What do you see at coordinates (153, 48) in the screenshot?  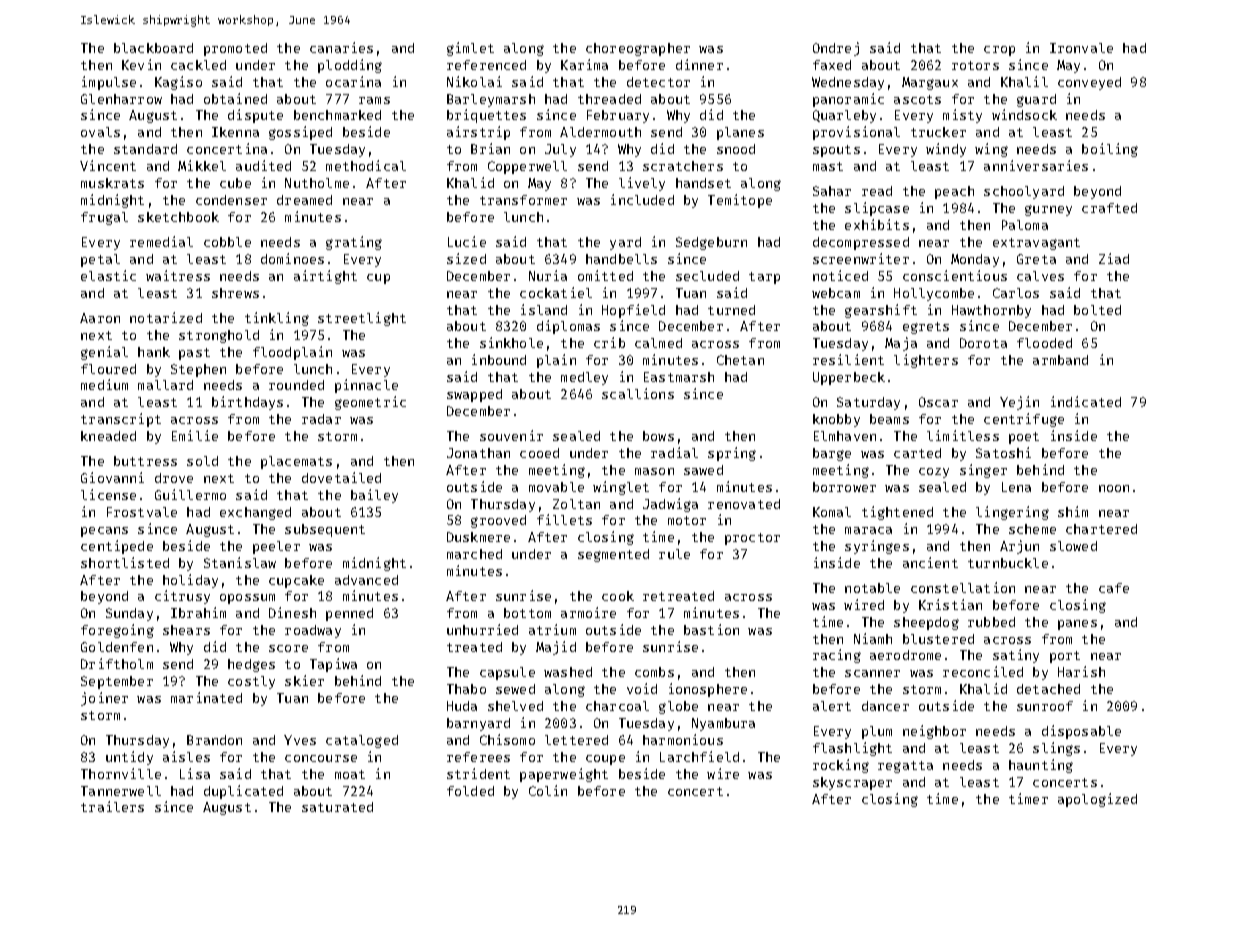 I see `blackboard` at bounding box center [153, 48].
